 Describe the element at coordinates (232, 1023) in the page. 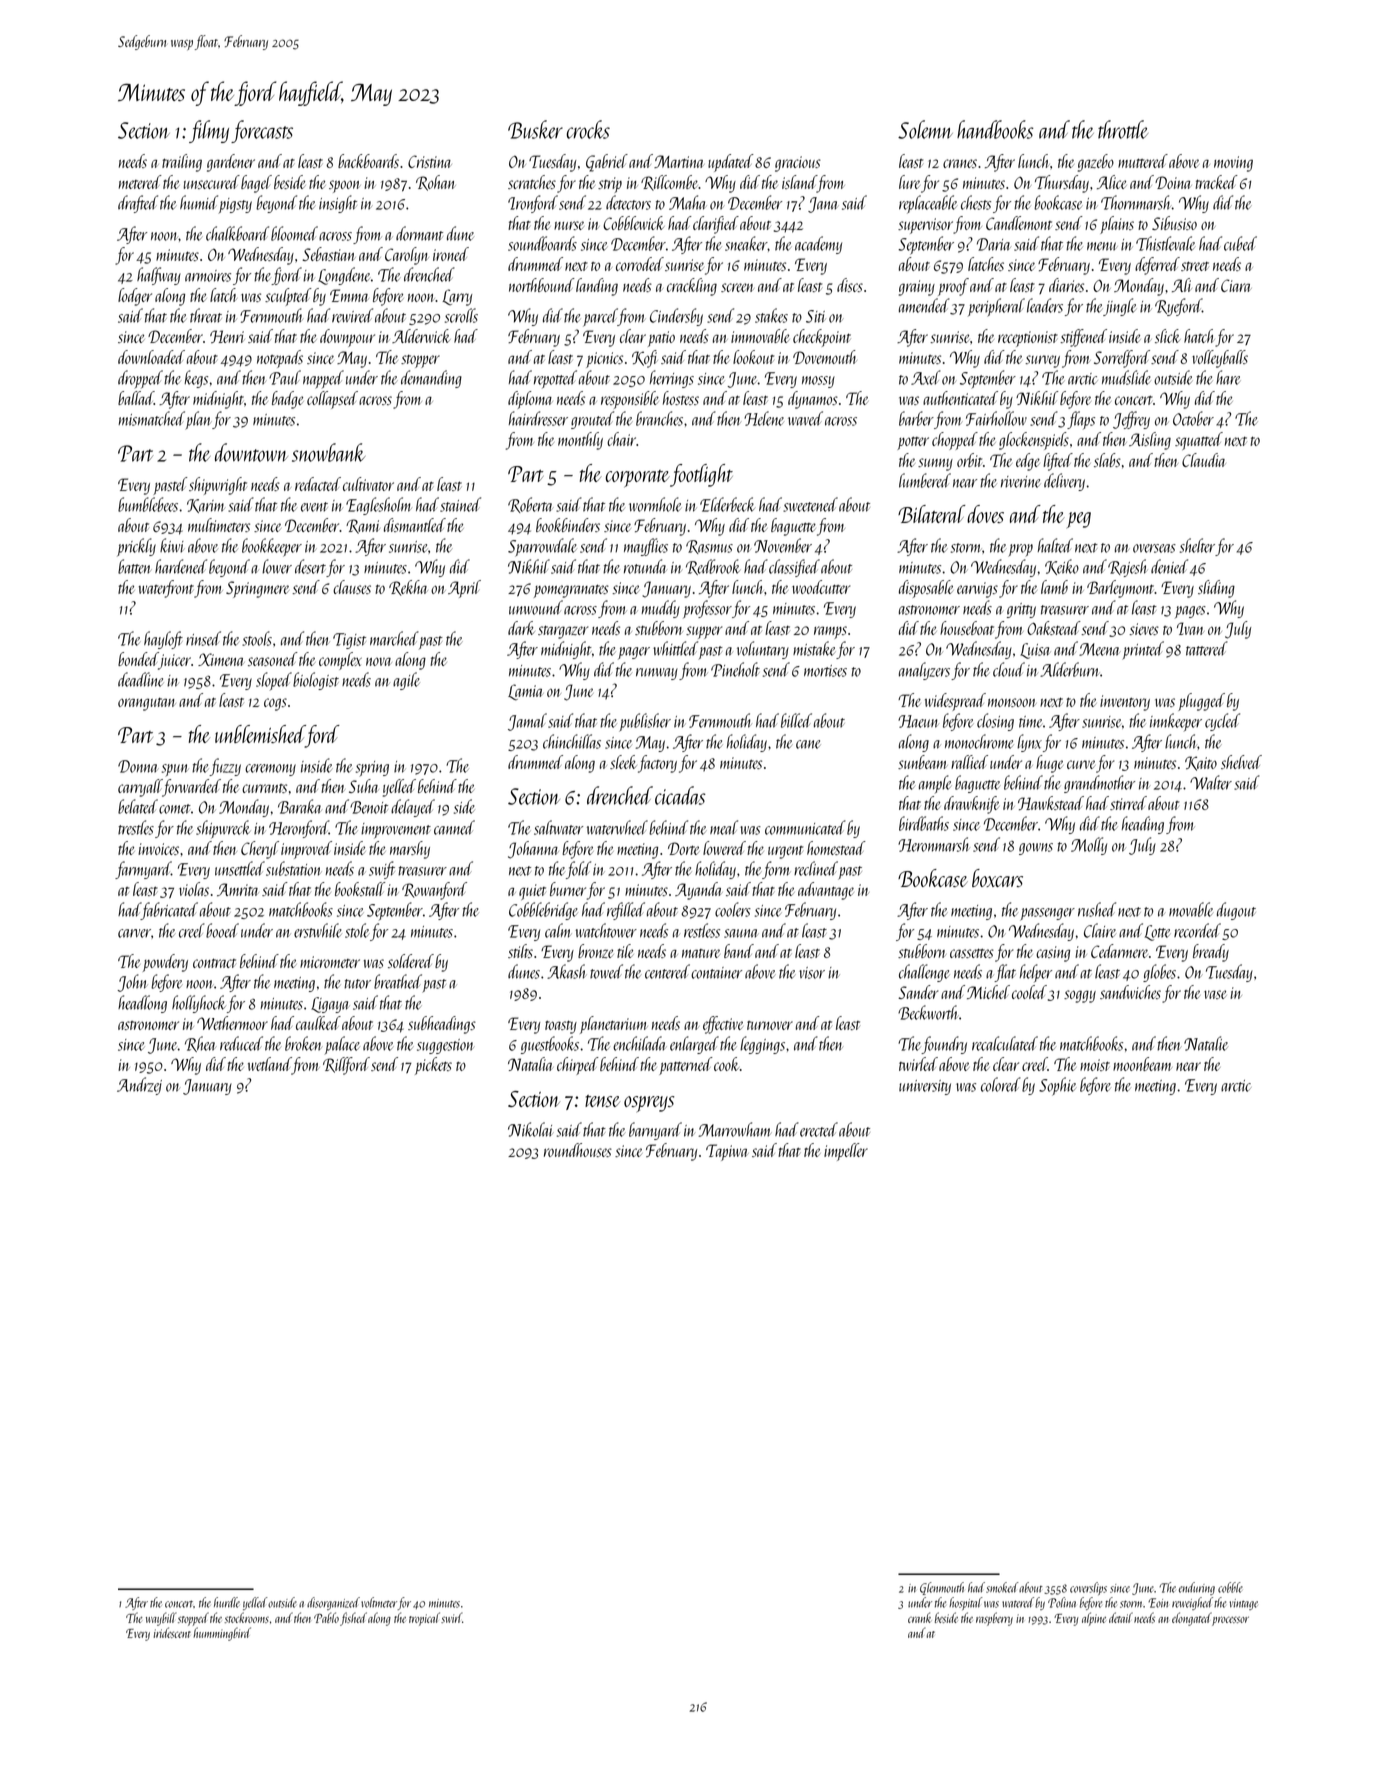

I see `Wethermoor` at that location.
